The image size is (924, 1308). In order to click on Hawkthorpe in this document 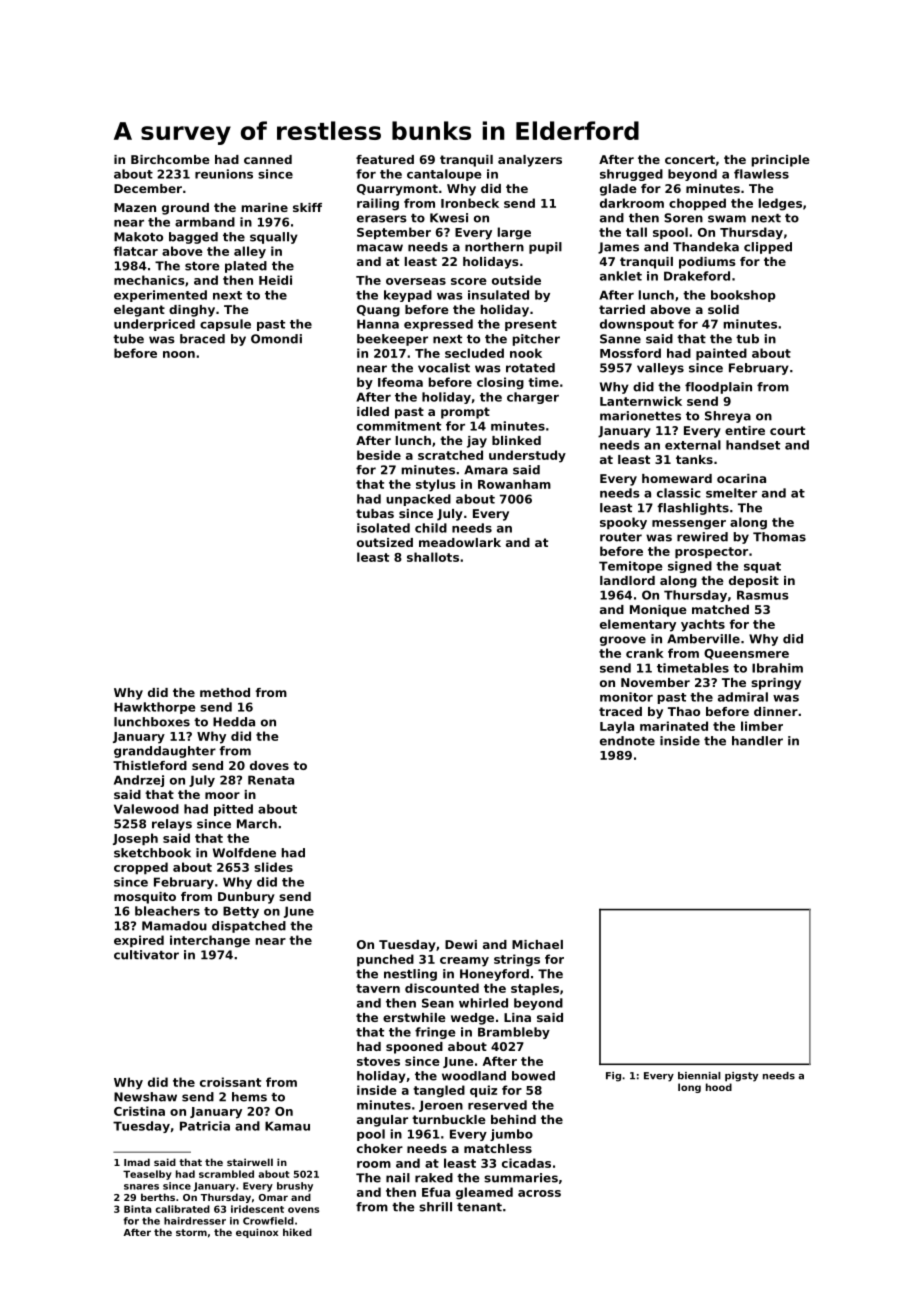, I will do `click(155, 708)`.
